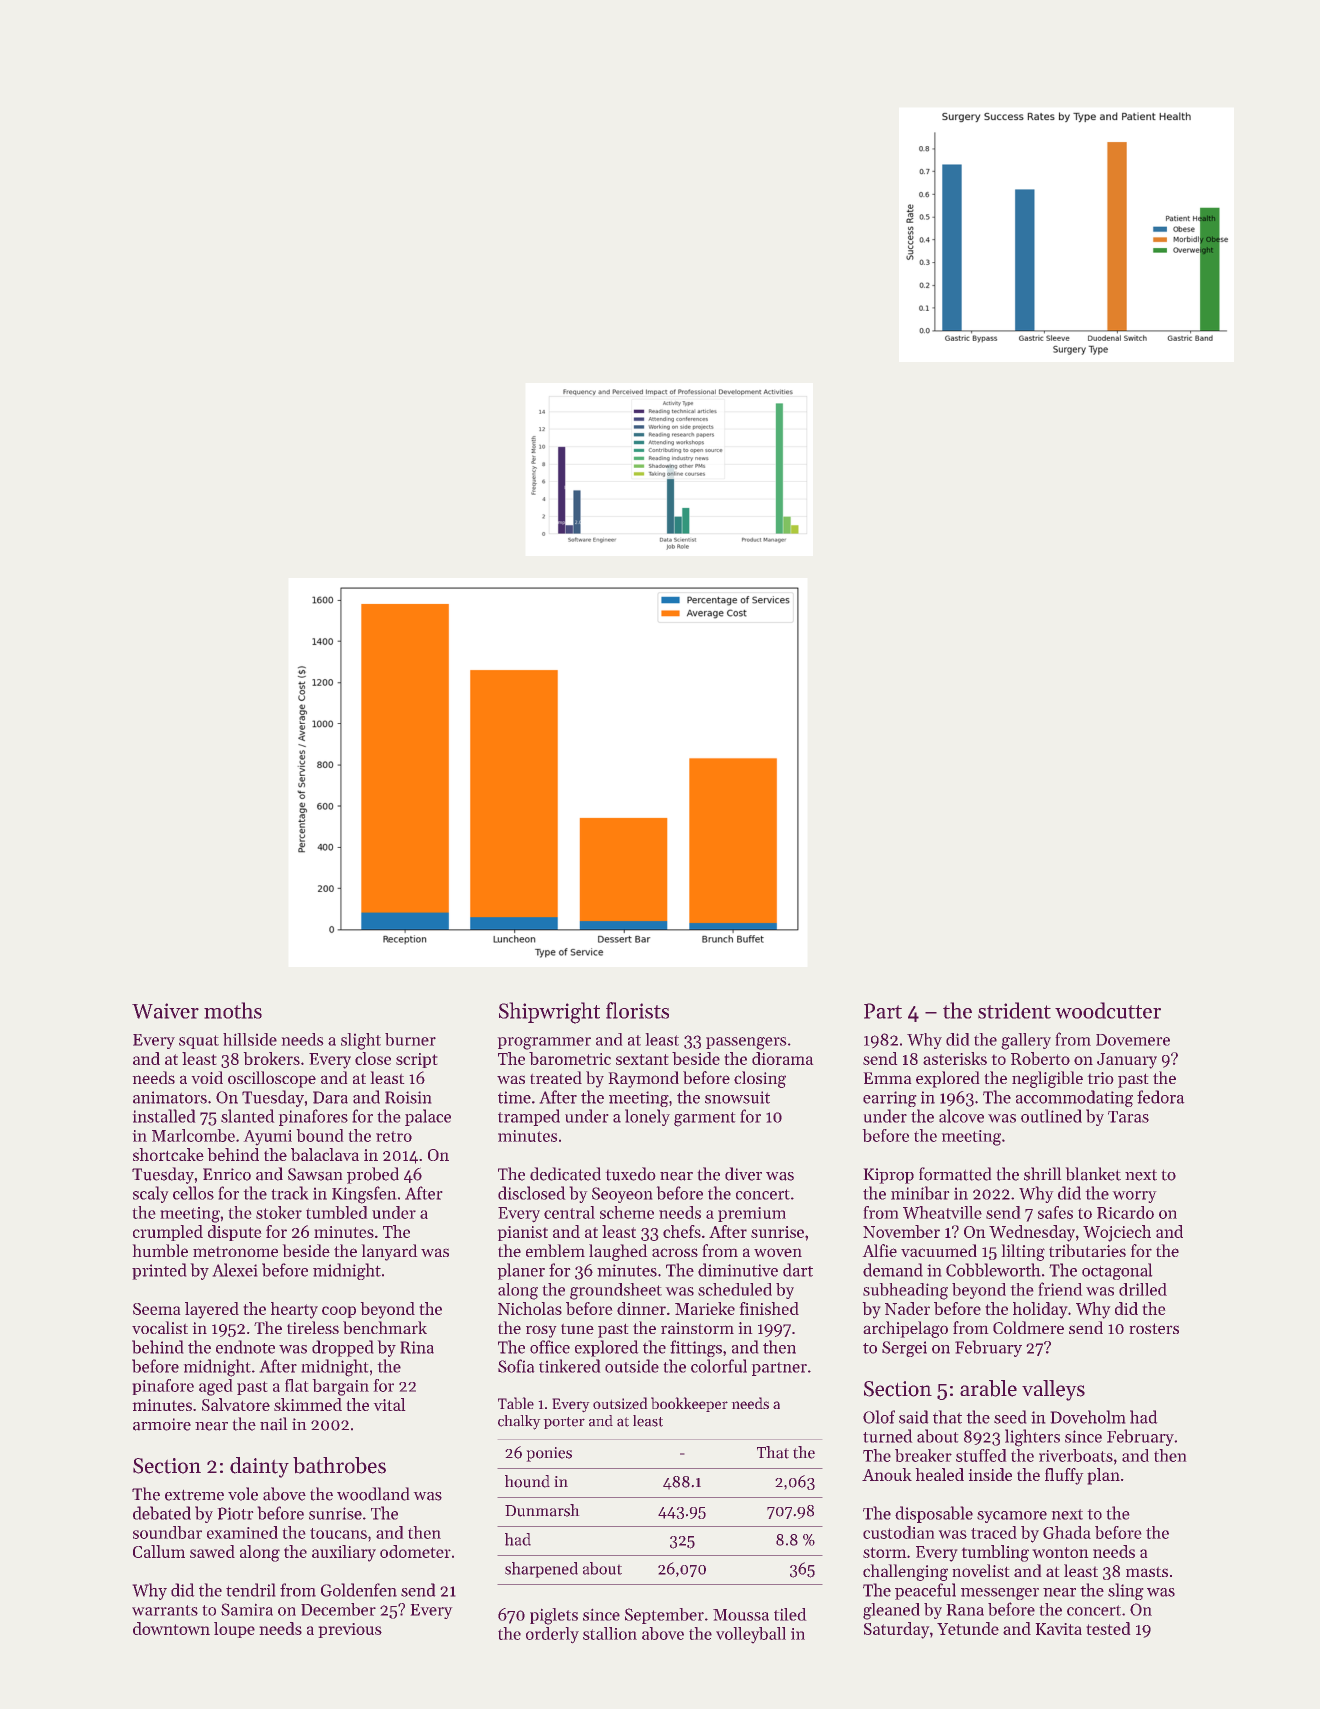  What do you see at coordinates (751, 1635) in the page?
I see `volleyball` at bounding box center [751, 1635].
